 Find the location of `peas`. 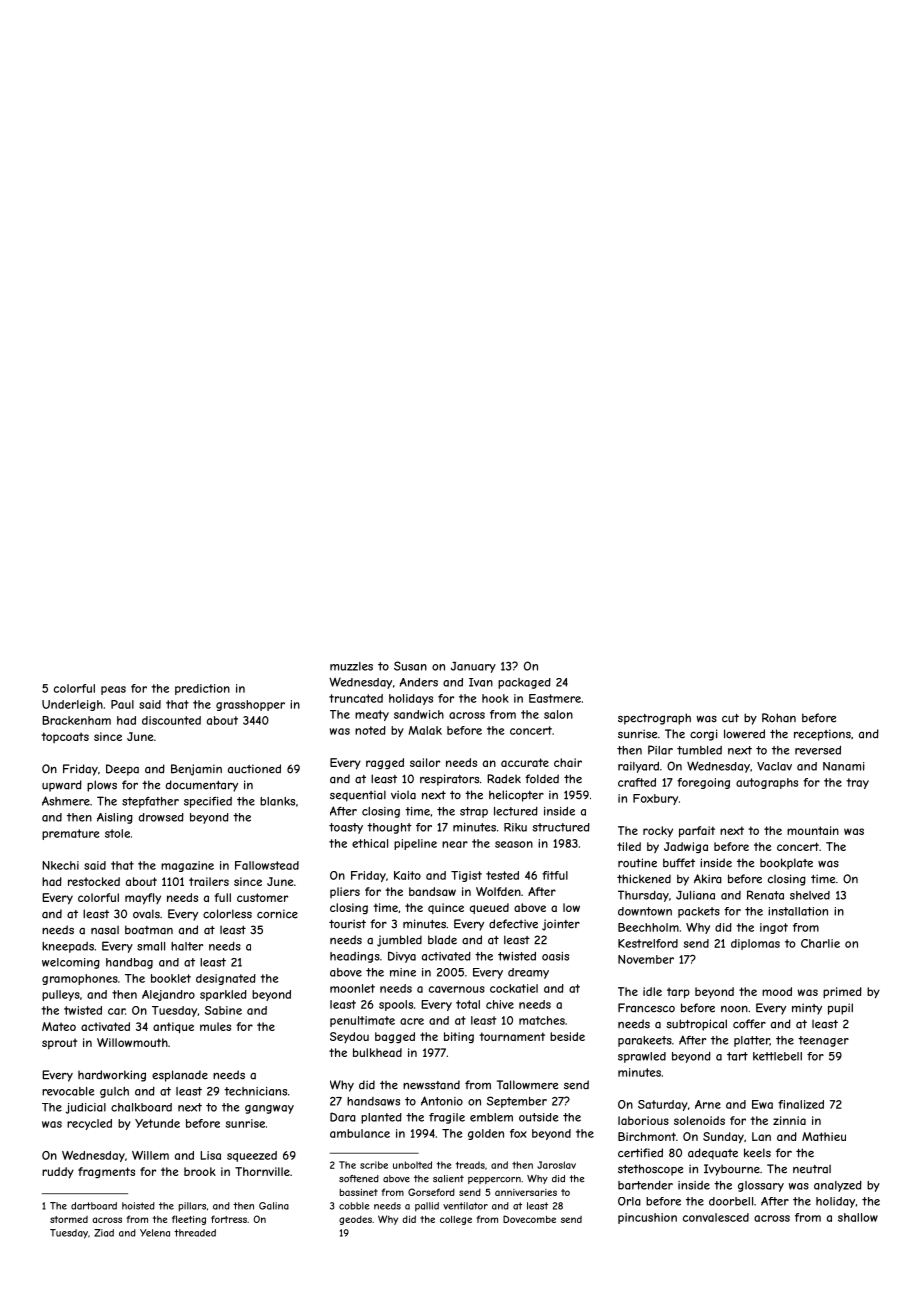

peas is located at coordinates (113, 690).
